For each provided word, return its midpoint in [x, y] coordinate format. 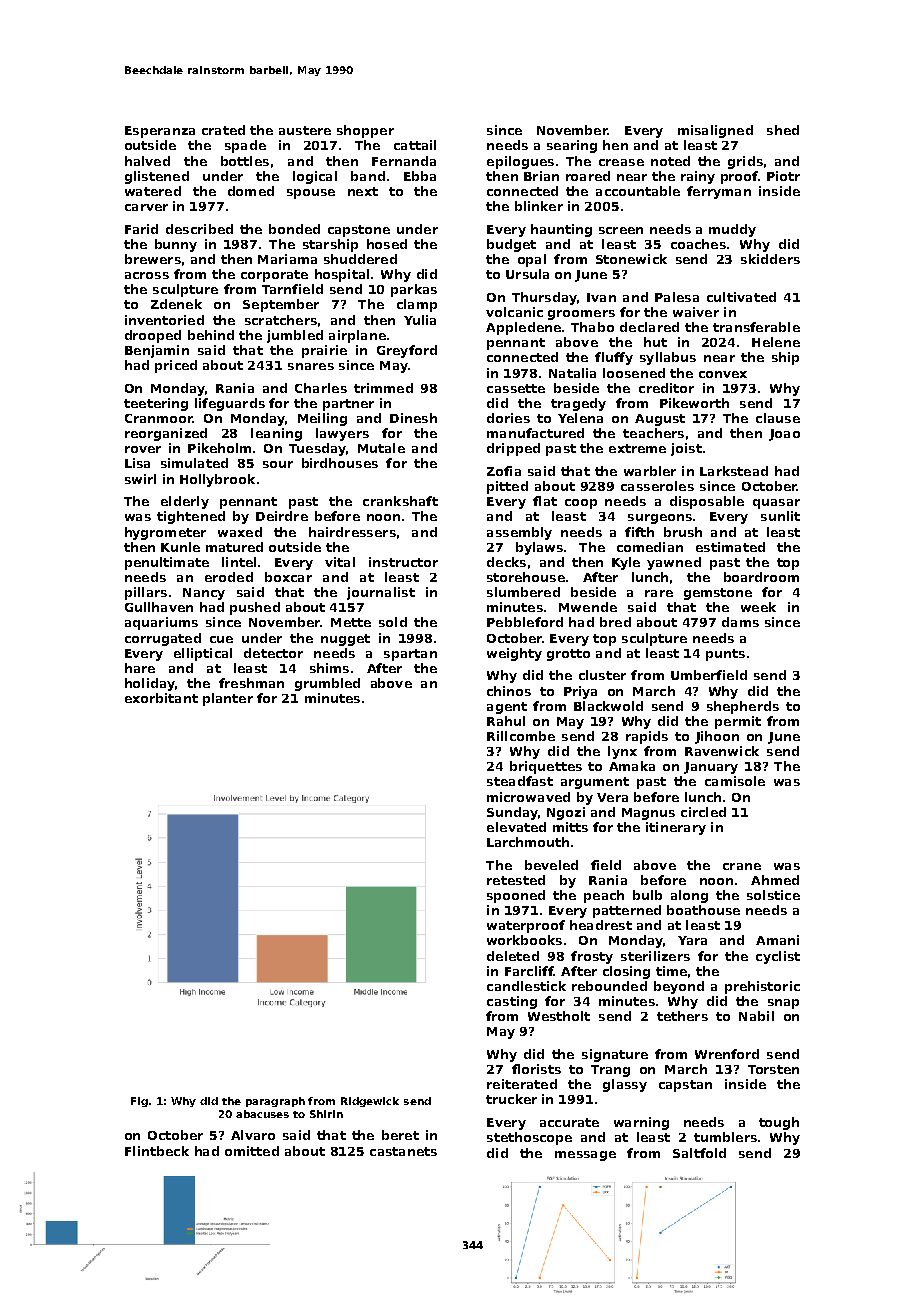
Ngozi [566, 813]
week [758, 607]
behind [211, 335]
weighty [514, 654]
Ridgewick [370, 1102]
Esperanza [160, 132]
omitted [252, 1151]
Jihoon [717, 737]
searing [572, 146]
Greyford [407, 351]
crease [621, 162]
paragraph [275, 1102]
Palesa [677, 297]
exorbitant [161, 698]
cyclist [778, 957]
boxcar [288, 577]
